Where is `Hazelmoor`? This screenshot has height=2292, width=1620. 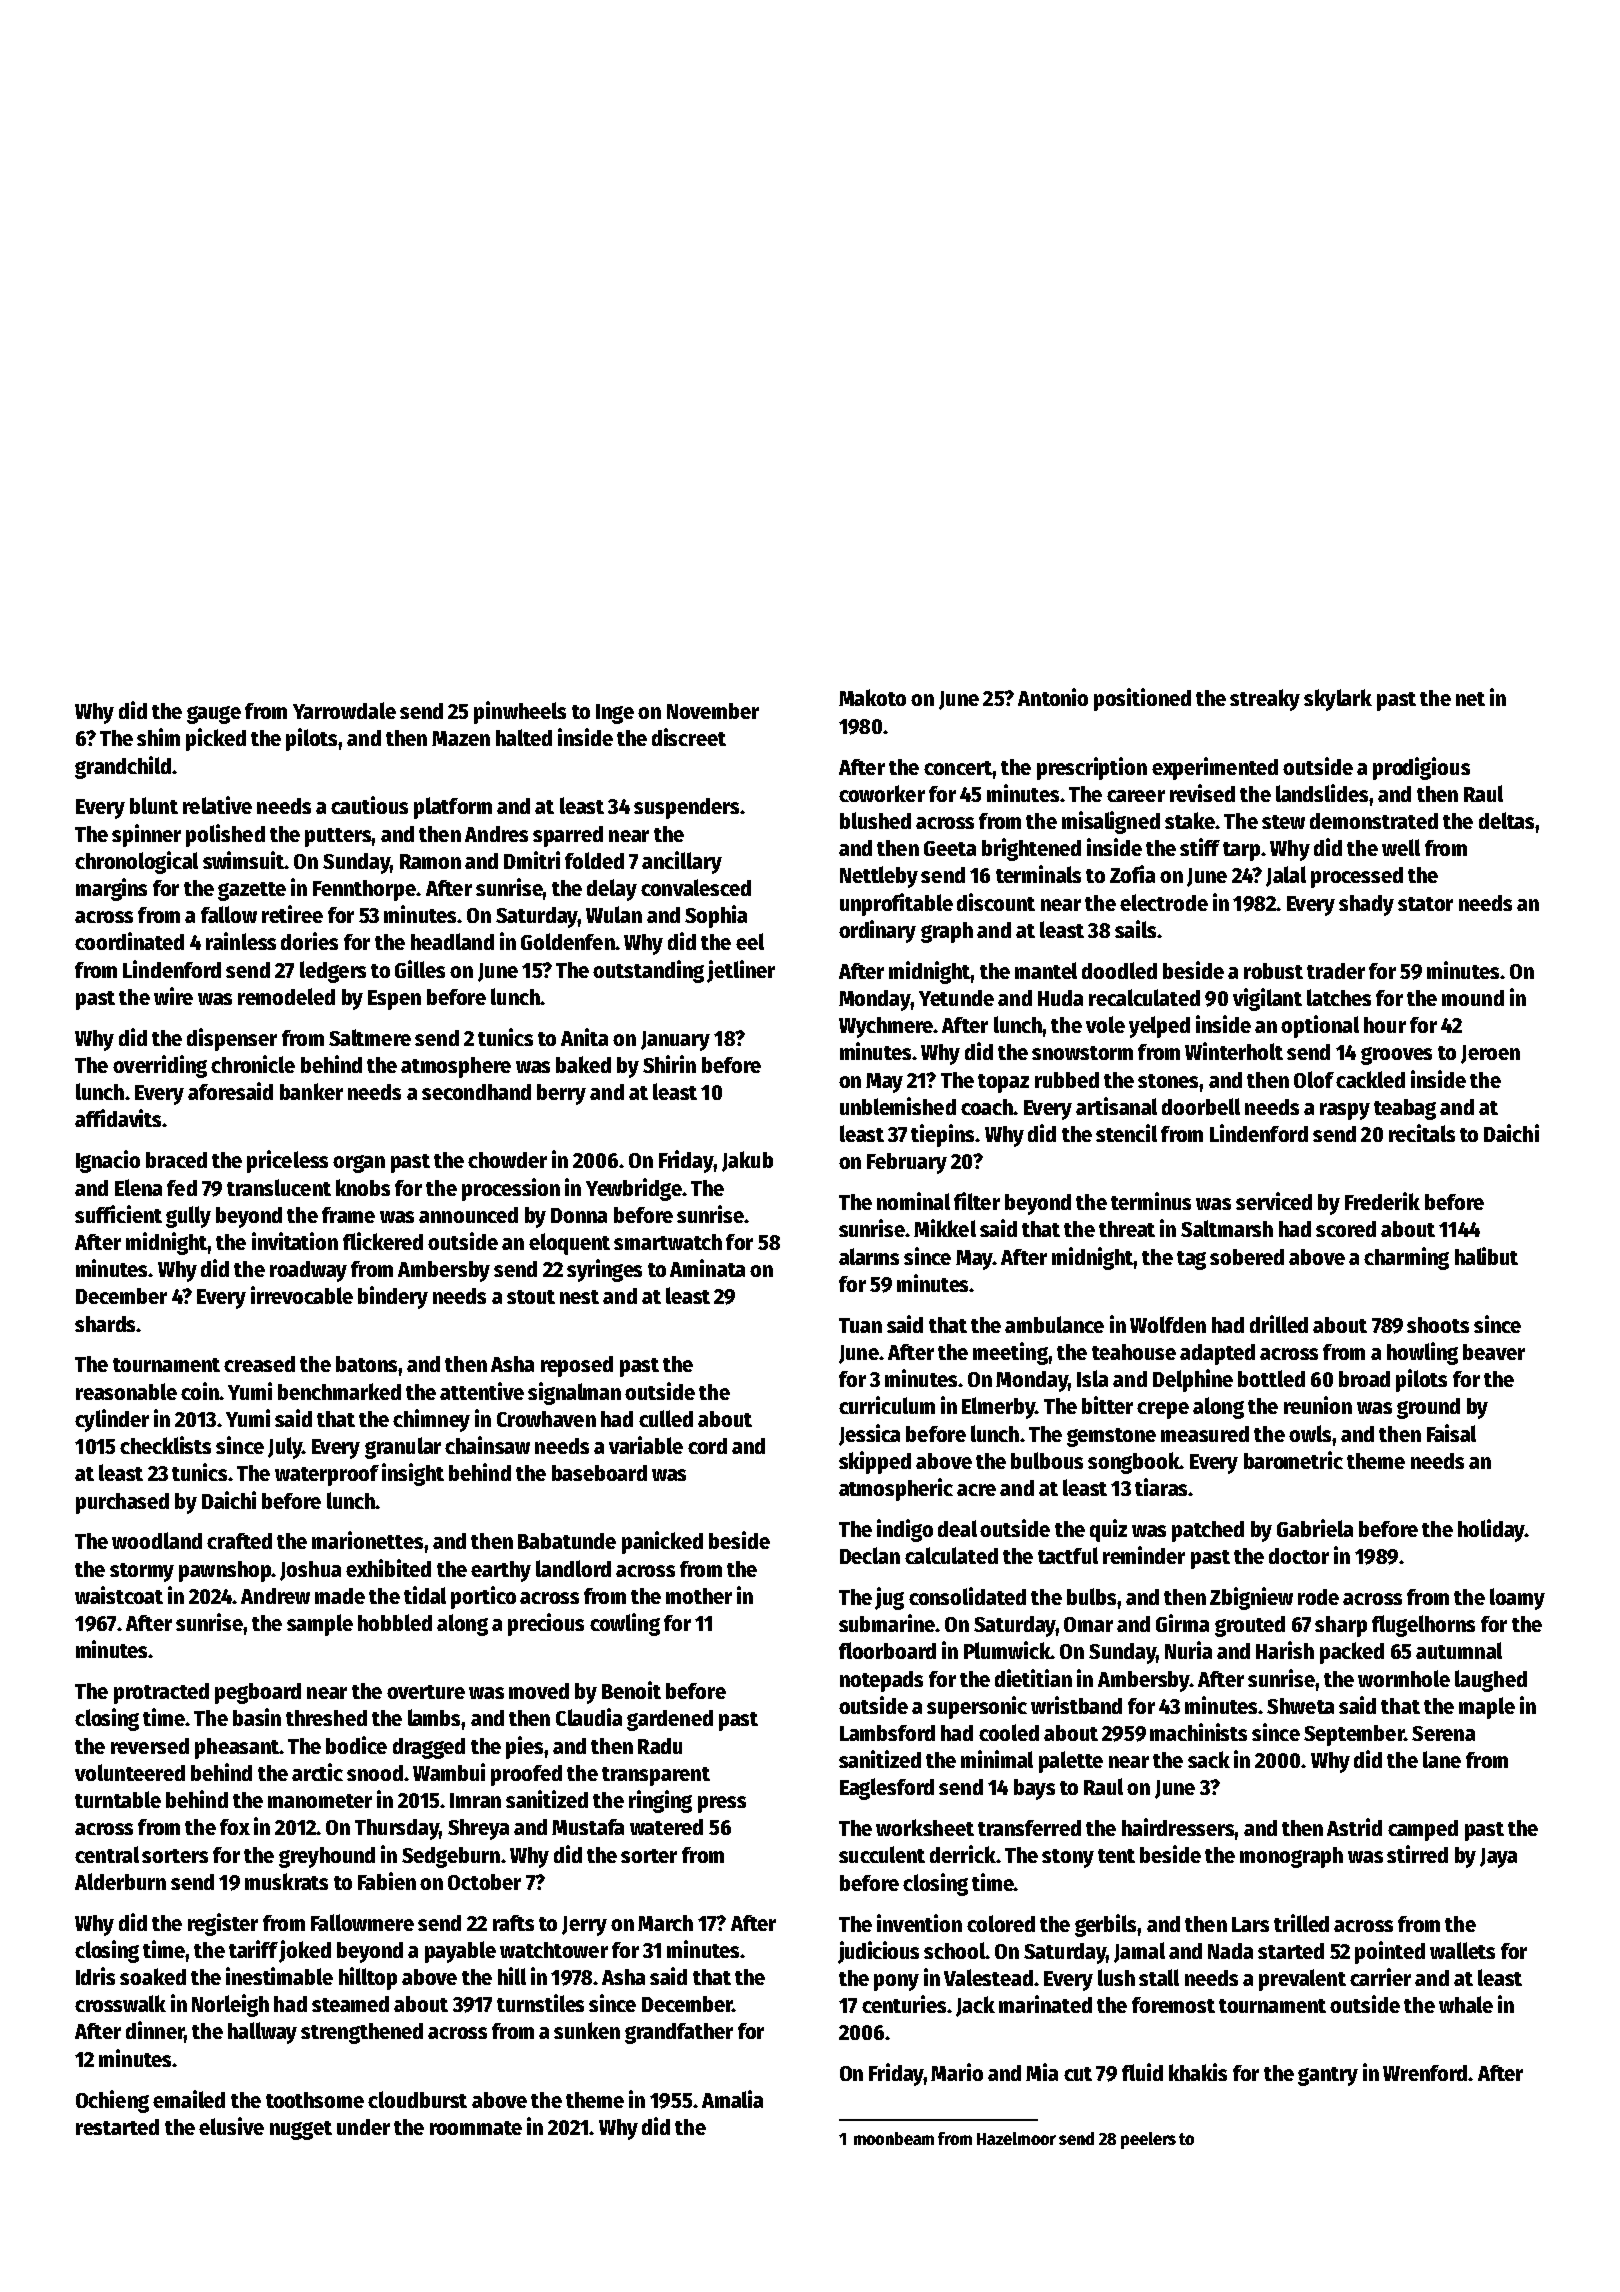
Hazelmoor is located at coordinates (1016, 2138).
